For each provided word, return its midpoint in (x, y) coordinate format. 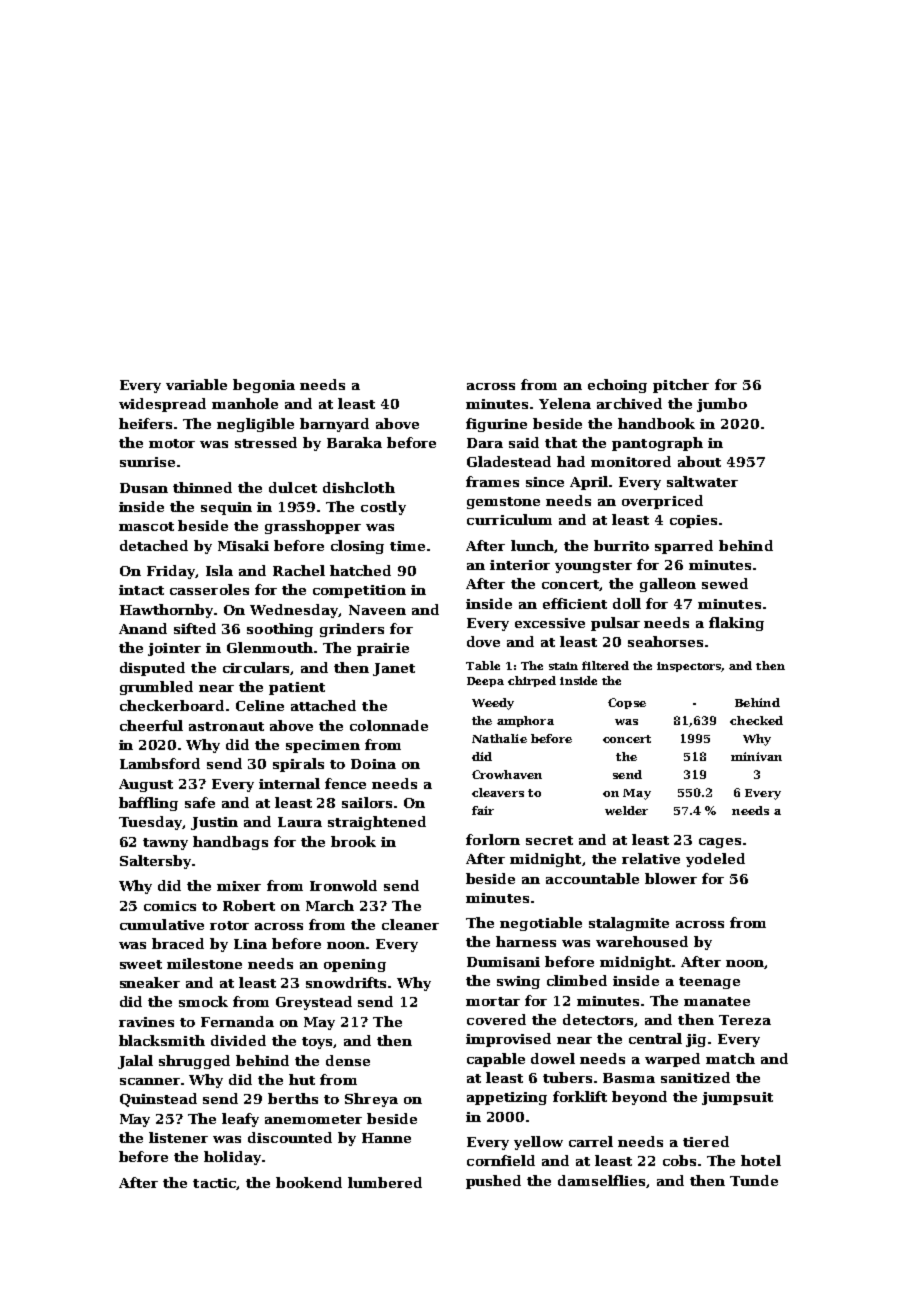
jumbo (722, 405)
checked (756, 720)
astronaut (226, 726)
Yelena (565, 403)
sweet (141, 964)
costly (383, 508)
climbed (577, 980)
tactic (215, 1184)
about (699, 461)
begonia (264, 386)
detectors (599, 1020)
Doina (373, 764)
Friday (171, 572)
